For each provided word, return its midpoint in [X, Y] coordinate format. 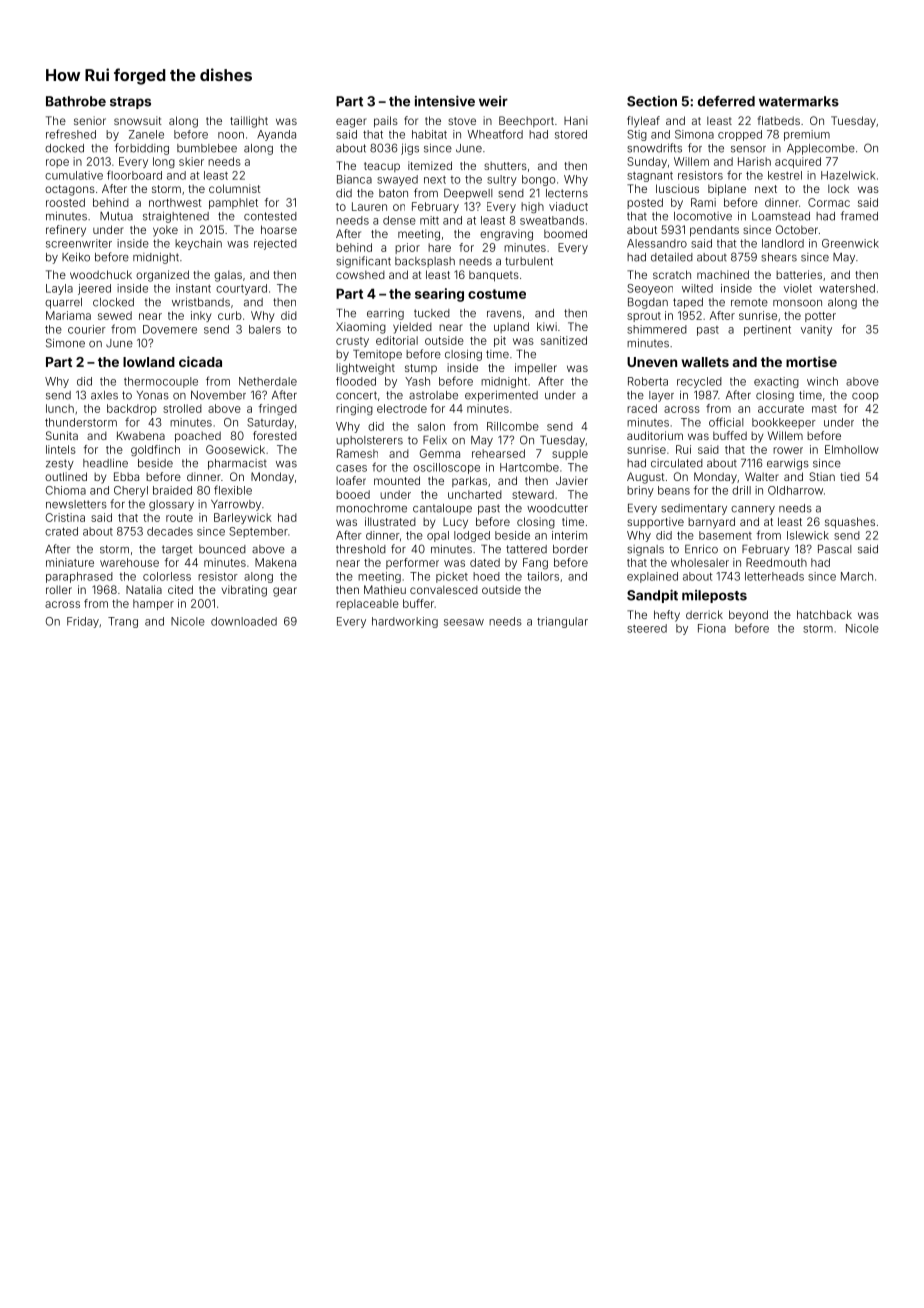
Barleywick [243, 518]
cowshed [360, 274]
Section [652, 101]
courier [87, 329]
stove [462, 121]
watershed [847, 288]
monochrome [371, 508]
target [177, 550]
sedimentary [694, 509]
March [857, 576]
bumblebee [207, 148]
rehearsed [498, 453]
